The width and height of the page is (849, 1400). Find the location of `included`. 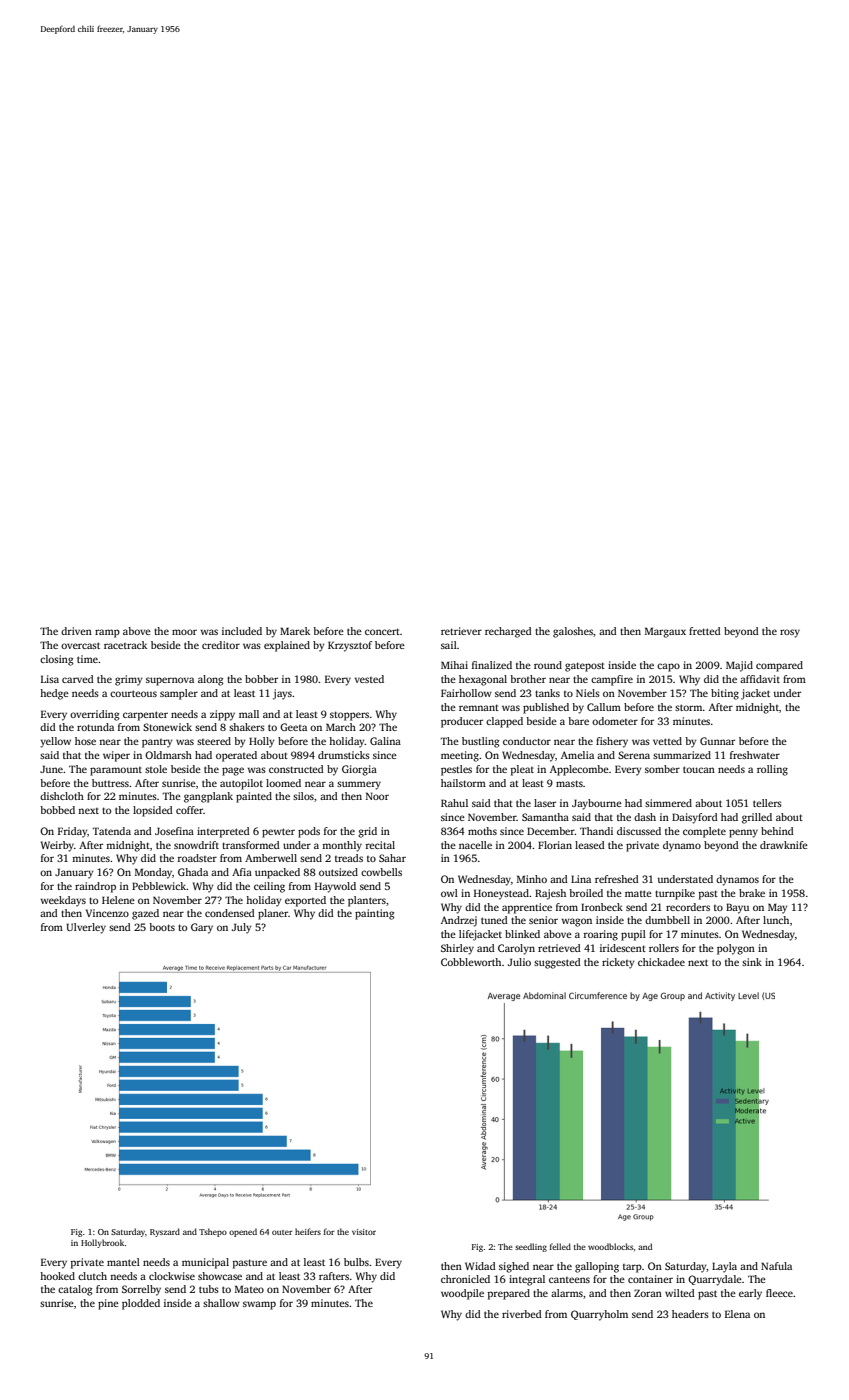

included is located at coordinates (242, 631).
